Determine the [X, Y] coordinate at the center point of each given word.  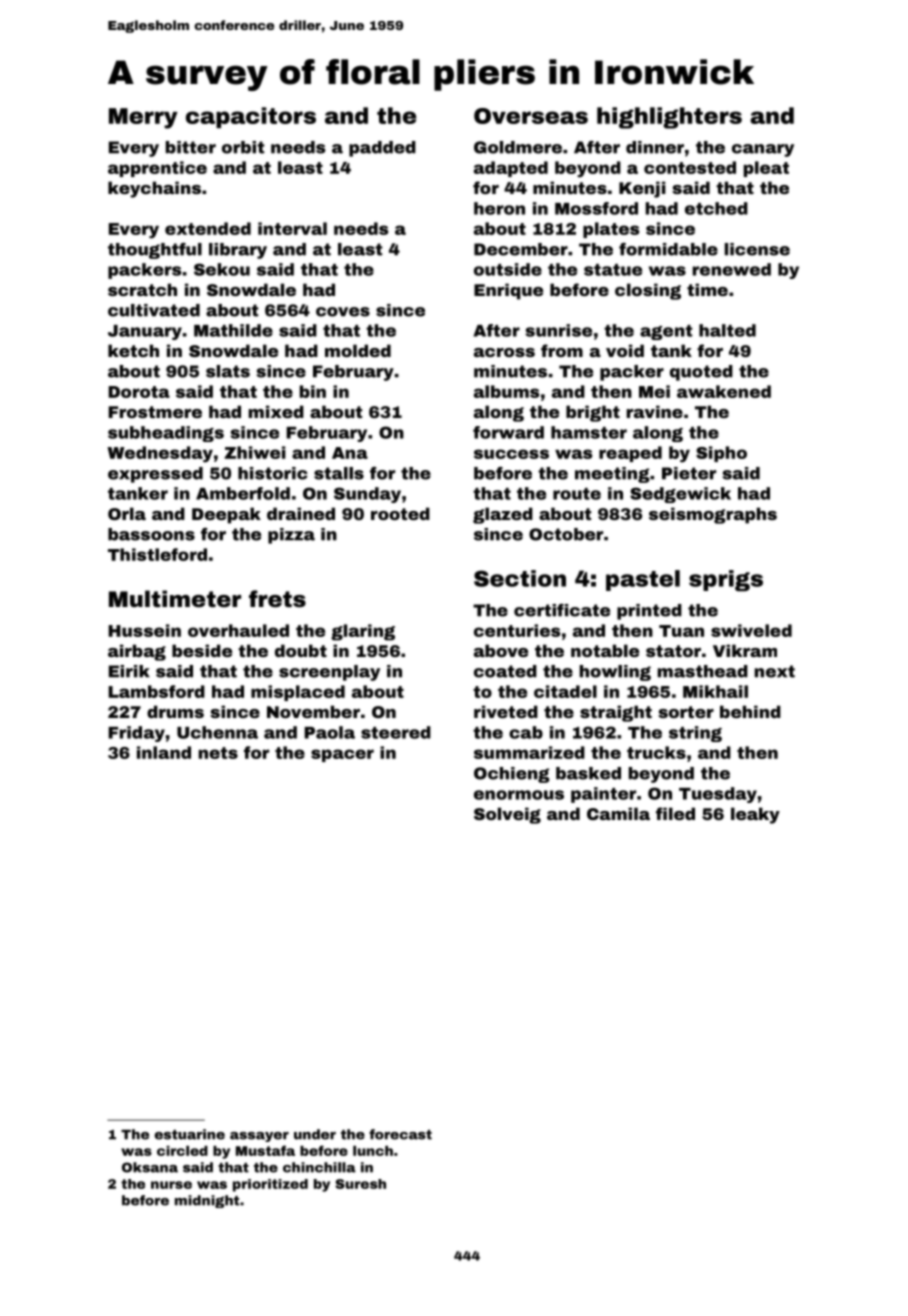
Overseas [531, 116]
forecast [400, 1134]
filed [675, 813]
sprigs [726, 580]
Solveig [507, 815]
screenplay [329, 673]
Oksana [150, 1167]
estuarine [190, 1134]
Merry [143, 118]
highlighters [669, 118]
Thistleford [157, 554]
